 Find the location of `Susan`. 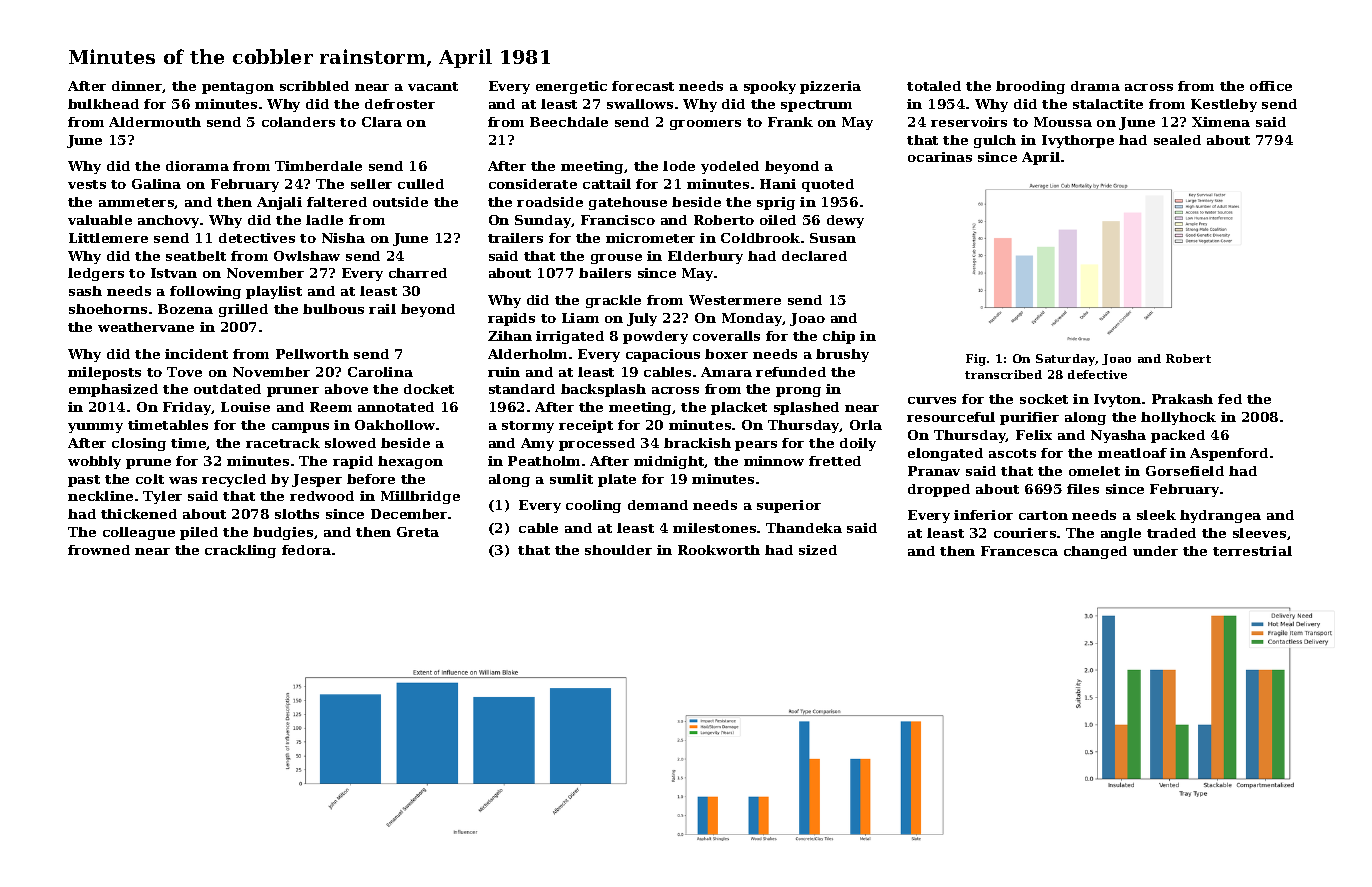

Susan is located at coordinates (833, 238).
